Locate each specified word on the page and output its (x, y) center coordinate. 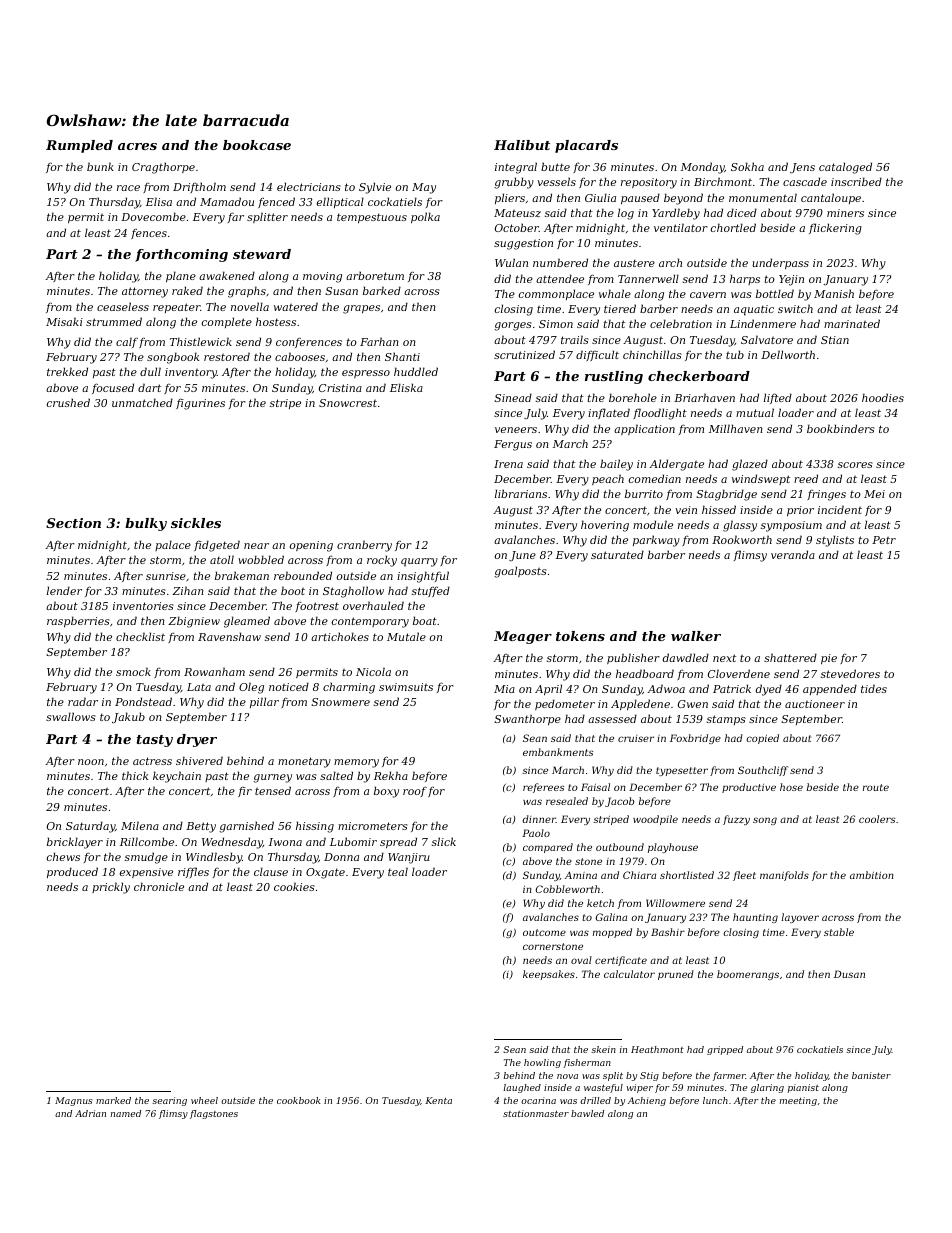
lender (64, 590)
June (522, 556)
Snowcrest (348, 403)
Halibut (522, 145)
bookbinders (841, 428)
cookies (294, 886)
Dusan (849, 974)
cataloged (845, 168)
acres (137, 146)
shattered (790, 657)
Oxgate (325, 873)
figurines (200, 404)
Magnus (73, 1101)
